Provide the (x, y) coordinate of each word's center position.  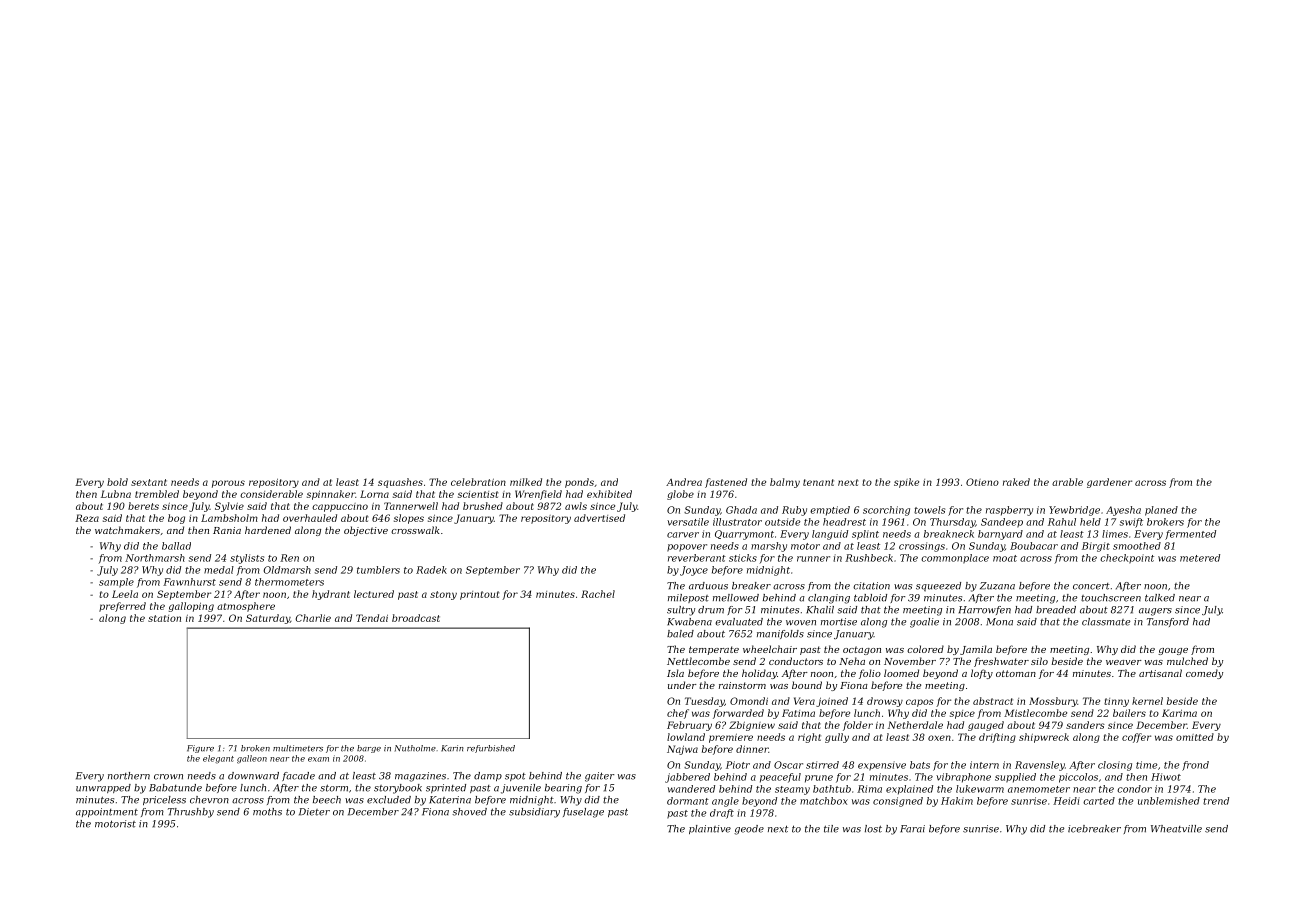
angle (725, 802)
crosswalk (415, 530)
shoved (469, 812)
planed (1161, 511)
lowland (686, 737)
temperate (714, 650)
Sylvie (229, 507)
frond (1195, 766)
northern (129, 776)
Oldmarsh (287, 570)
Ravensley (1040, 766)
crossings (922, 547)
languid (830, 535)
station (164, 618)
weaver (1124, 662)
